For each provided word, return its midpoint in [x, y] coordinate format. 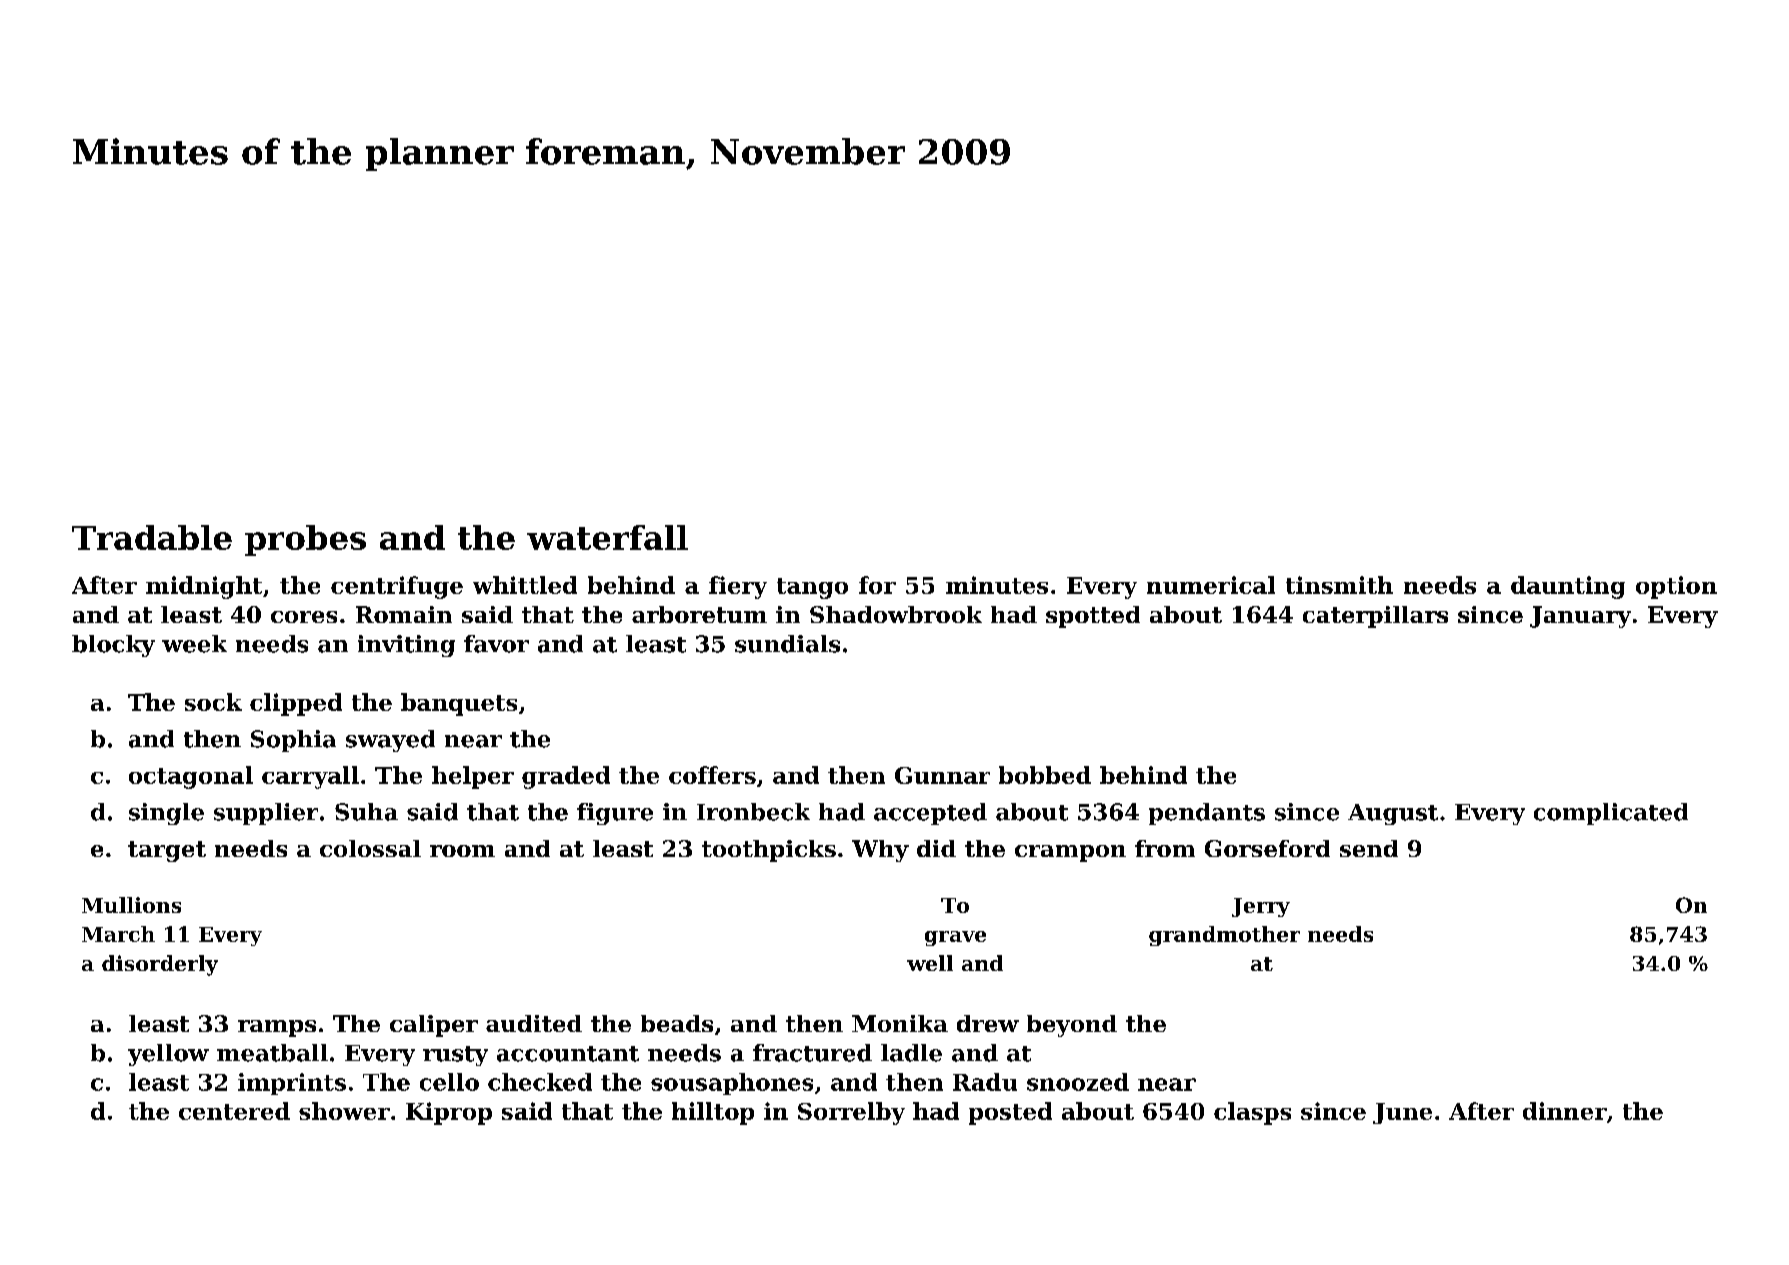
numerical [1211, 585]
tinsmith [1339, 585]
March [118, 934]
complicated [1611, 814]
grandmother [1224, 936]
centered [234, 1111]
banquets [459, 704]
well [930, 963]
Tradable [152, 537]
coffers [712, 775]
